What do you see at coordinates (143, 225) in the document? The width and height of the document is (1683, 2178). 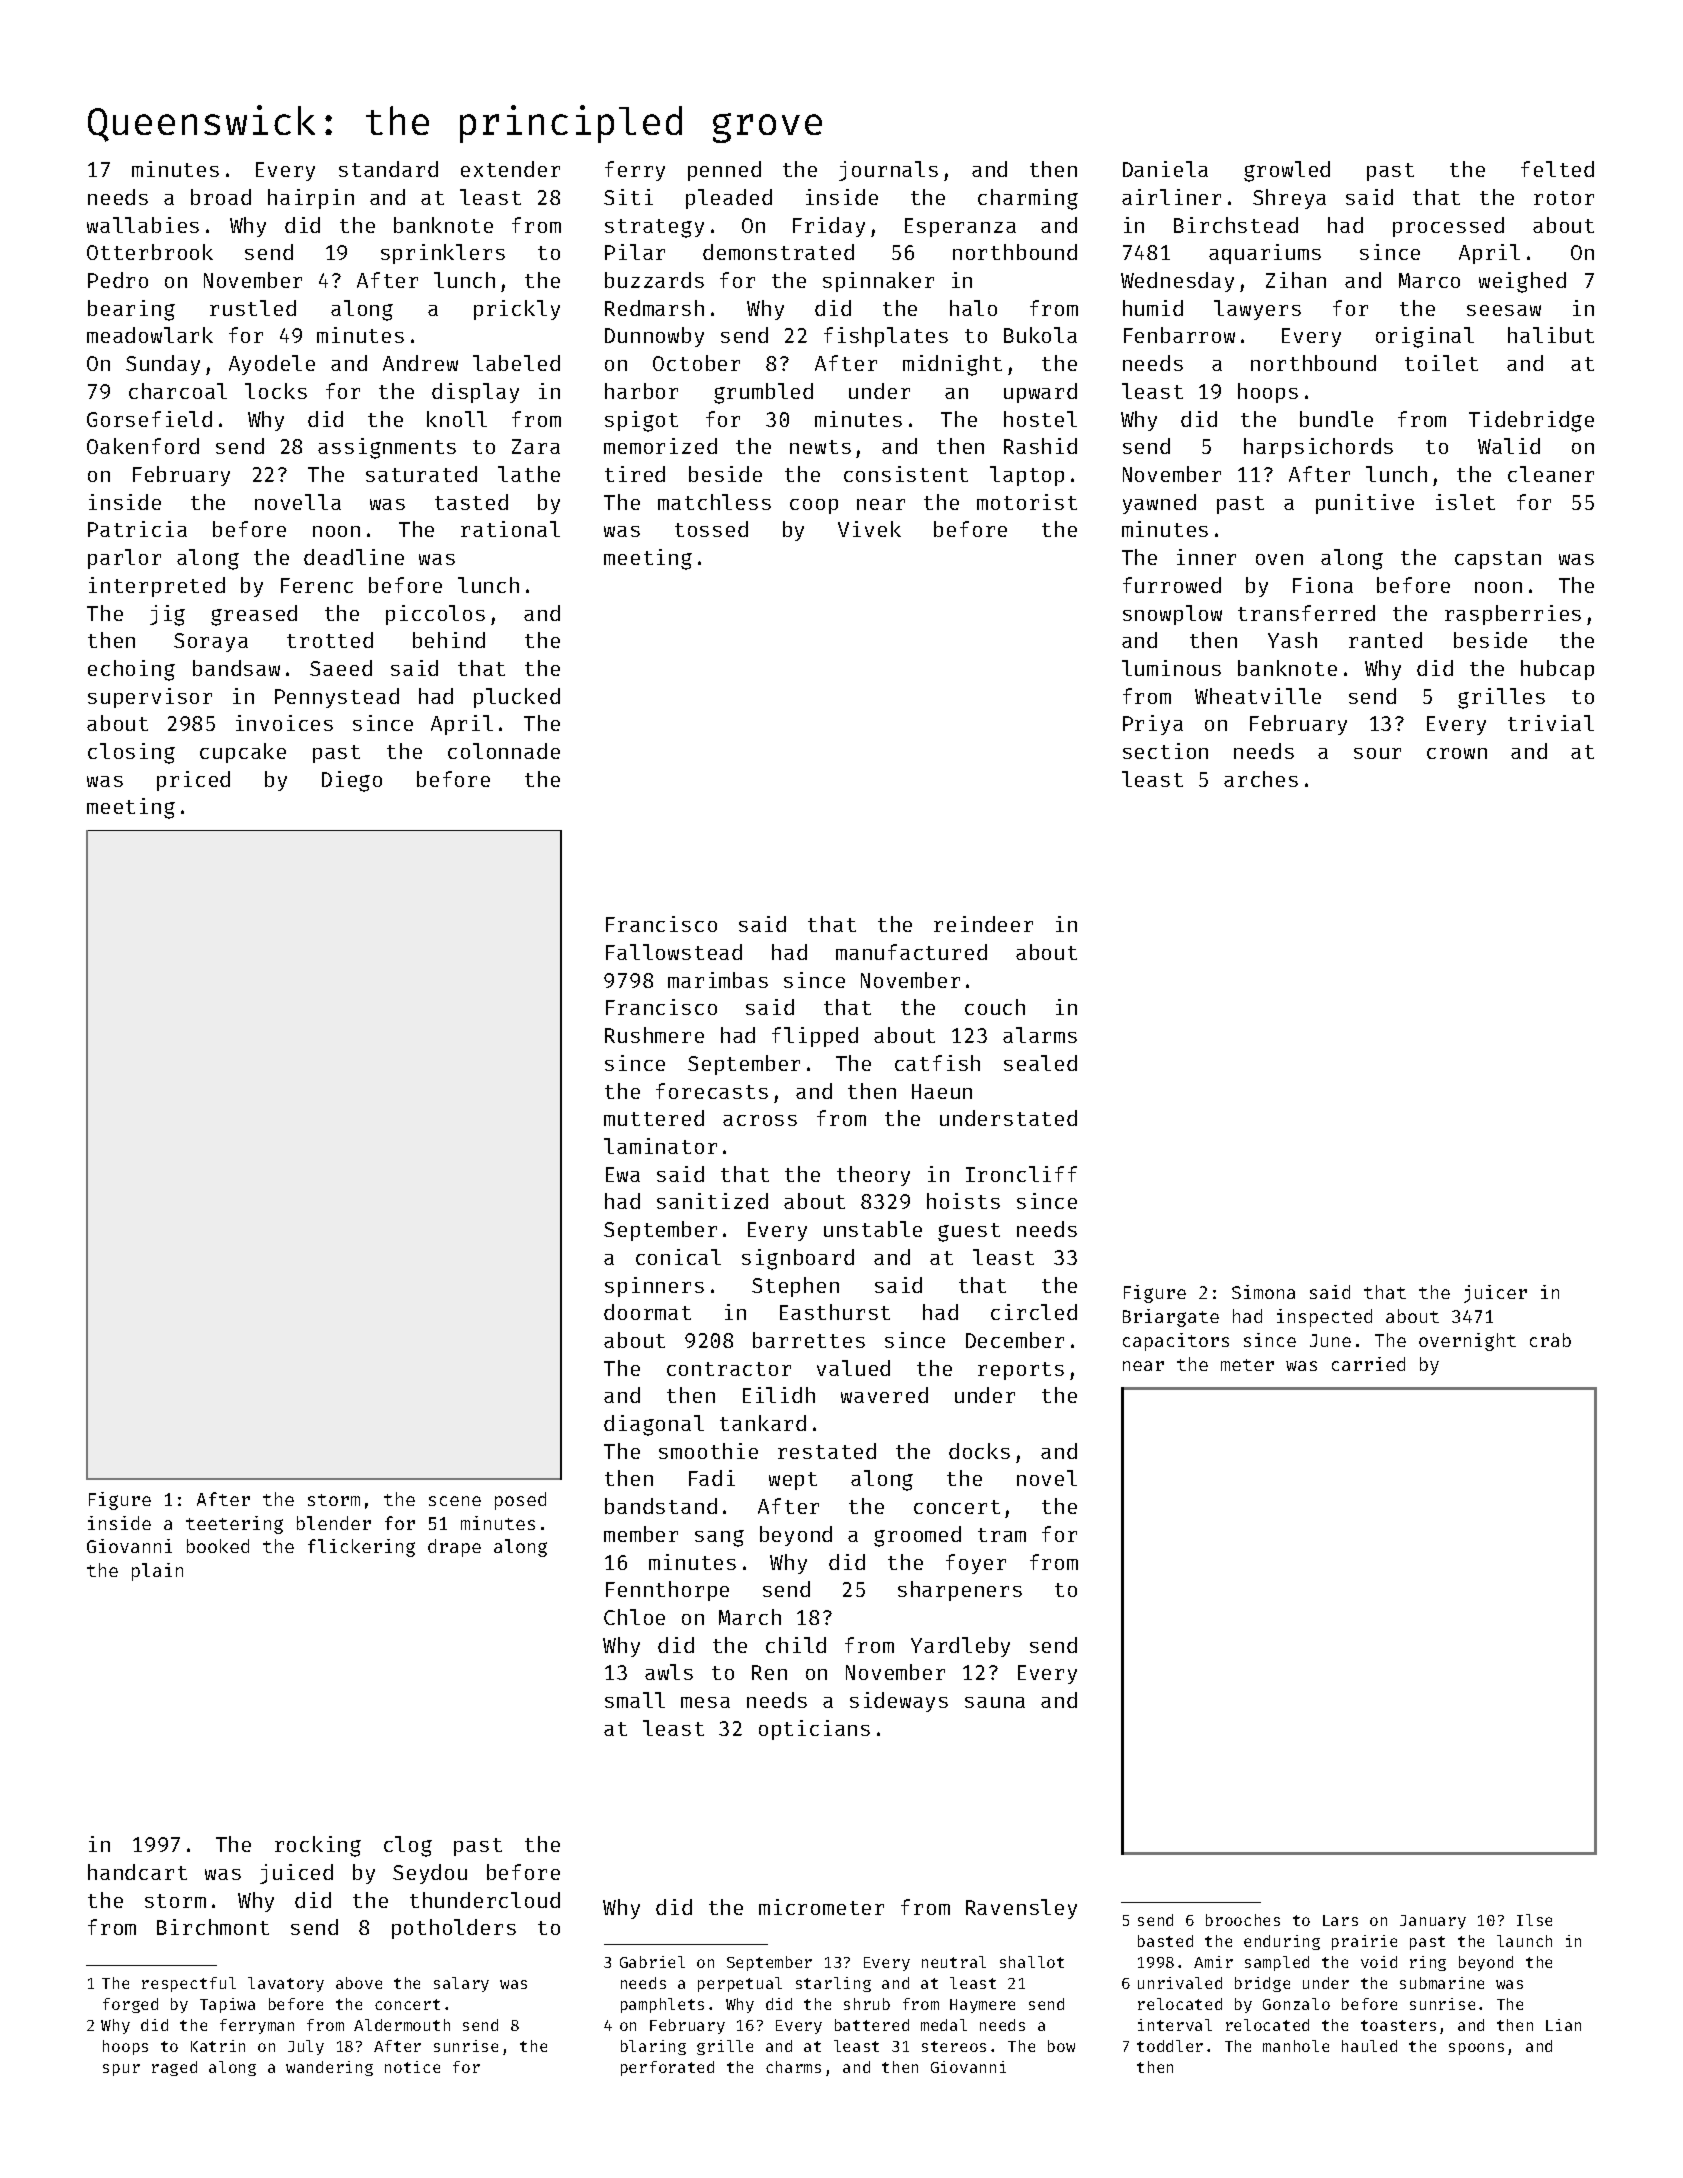 I see `wallabies` at bounding box center [143, 225].
